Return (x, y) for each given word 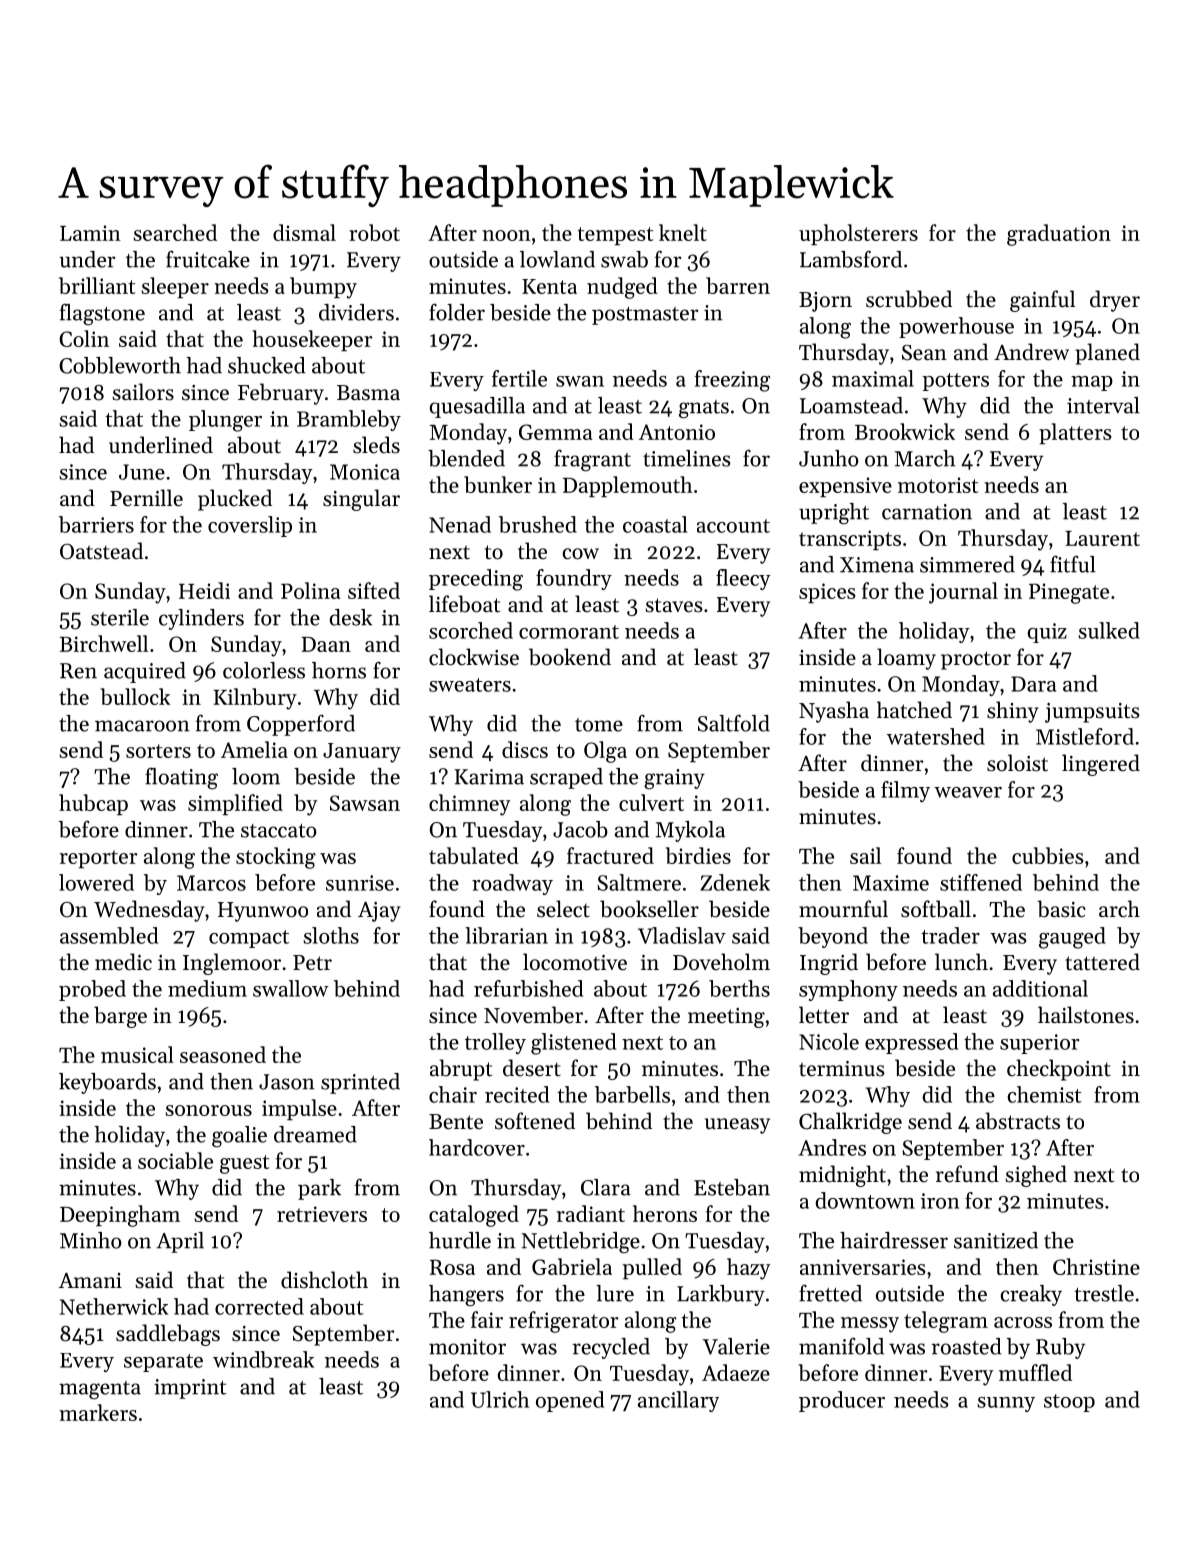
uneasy (737, 1126)
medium (207, 988)
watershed (936, 736)
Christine (1096, 1266)
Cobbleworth (120, 365)
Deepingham (120, 1216)
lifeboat (464, 604)
